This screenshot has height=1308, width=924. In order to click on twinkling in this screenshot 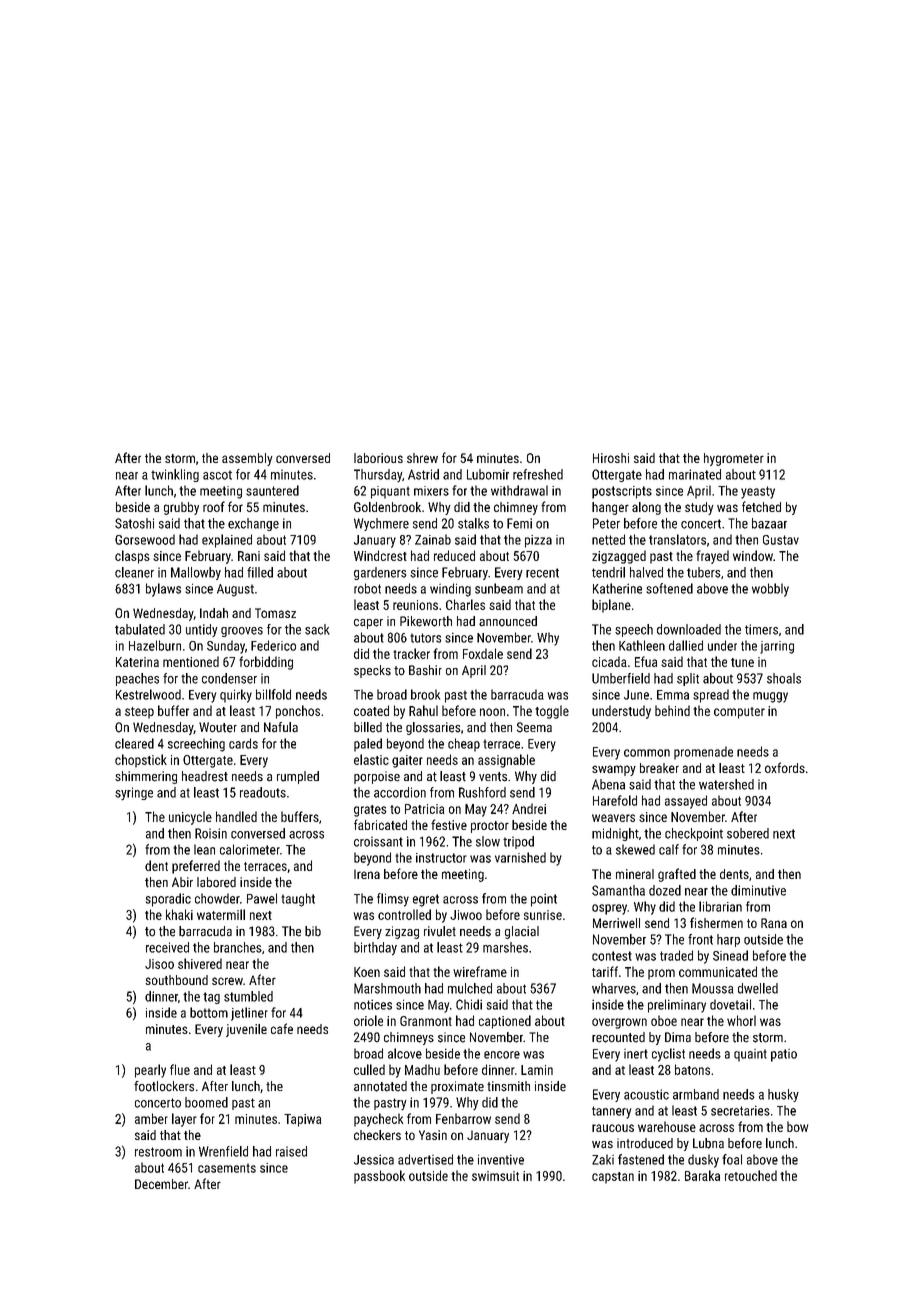, I will do `click(175, 475)`.
